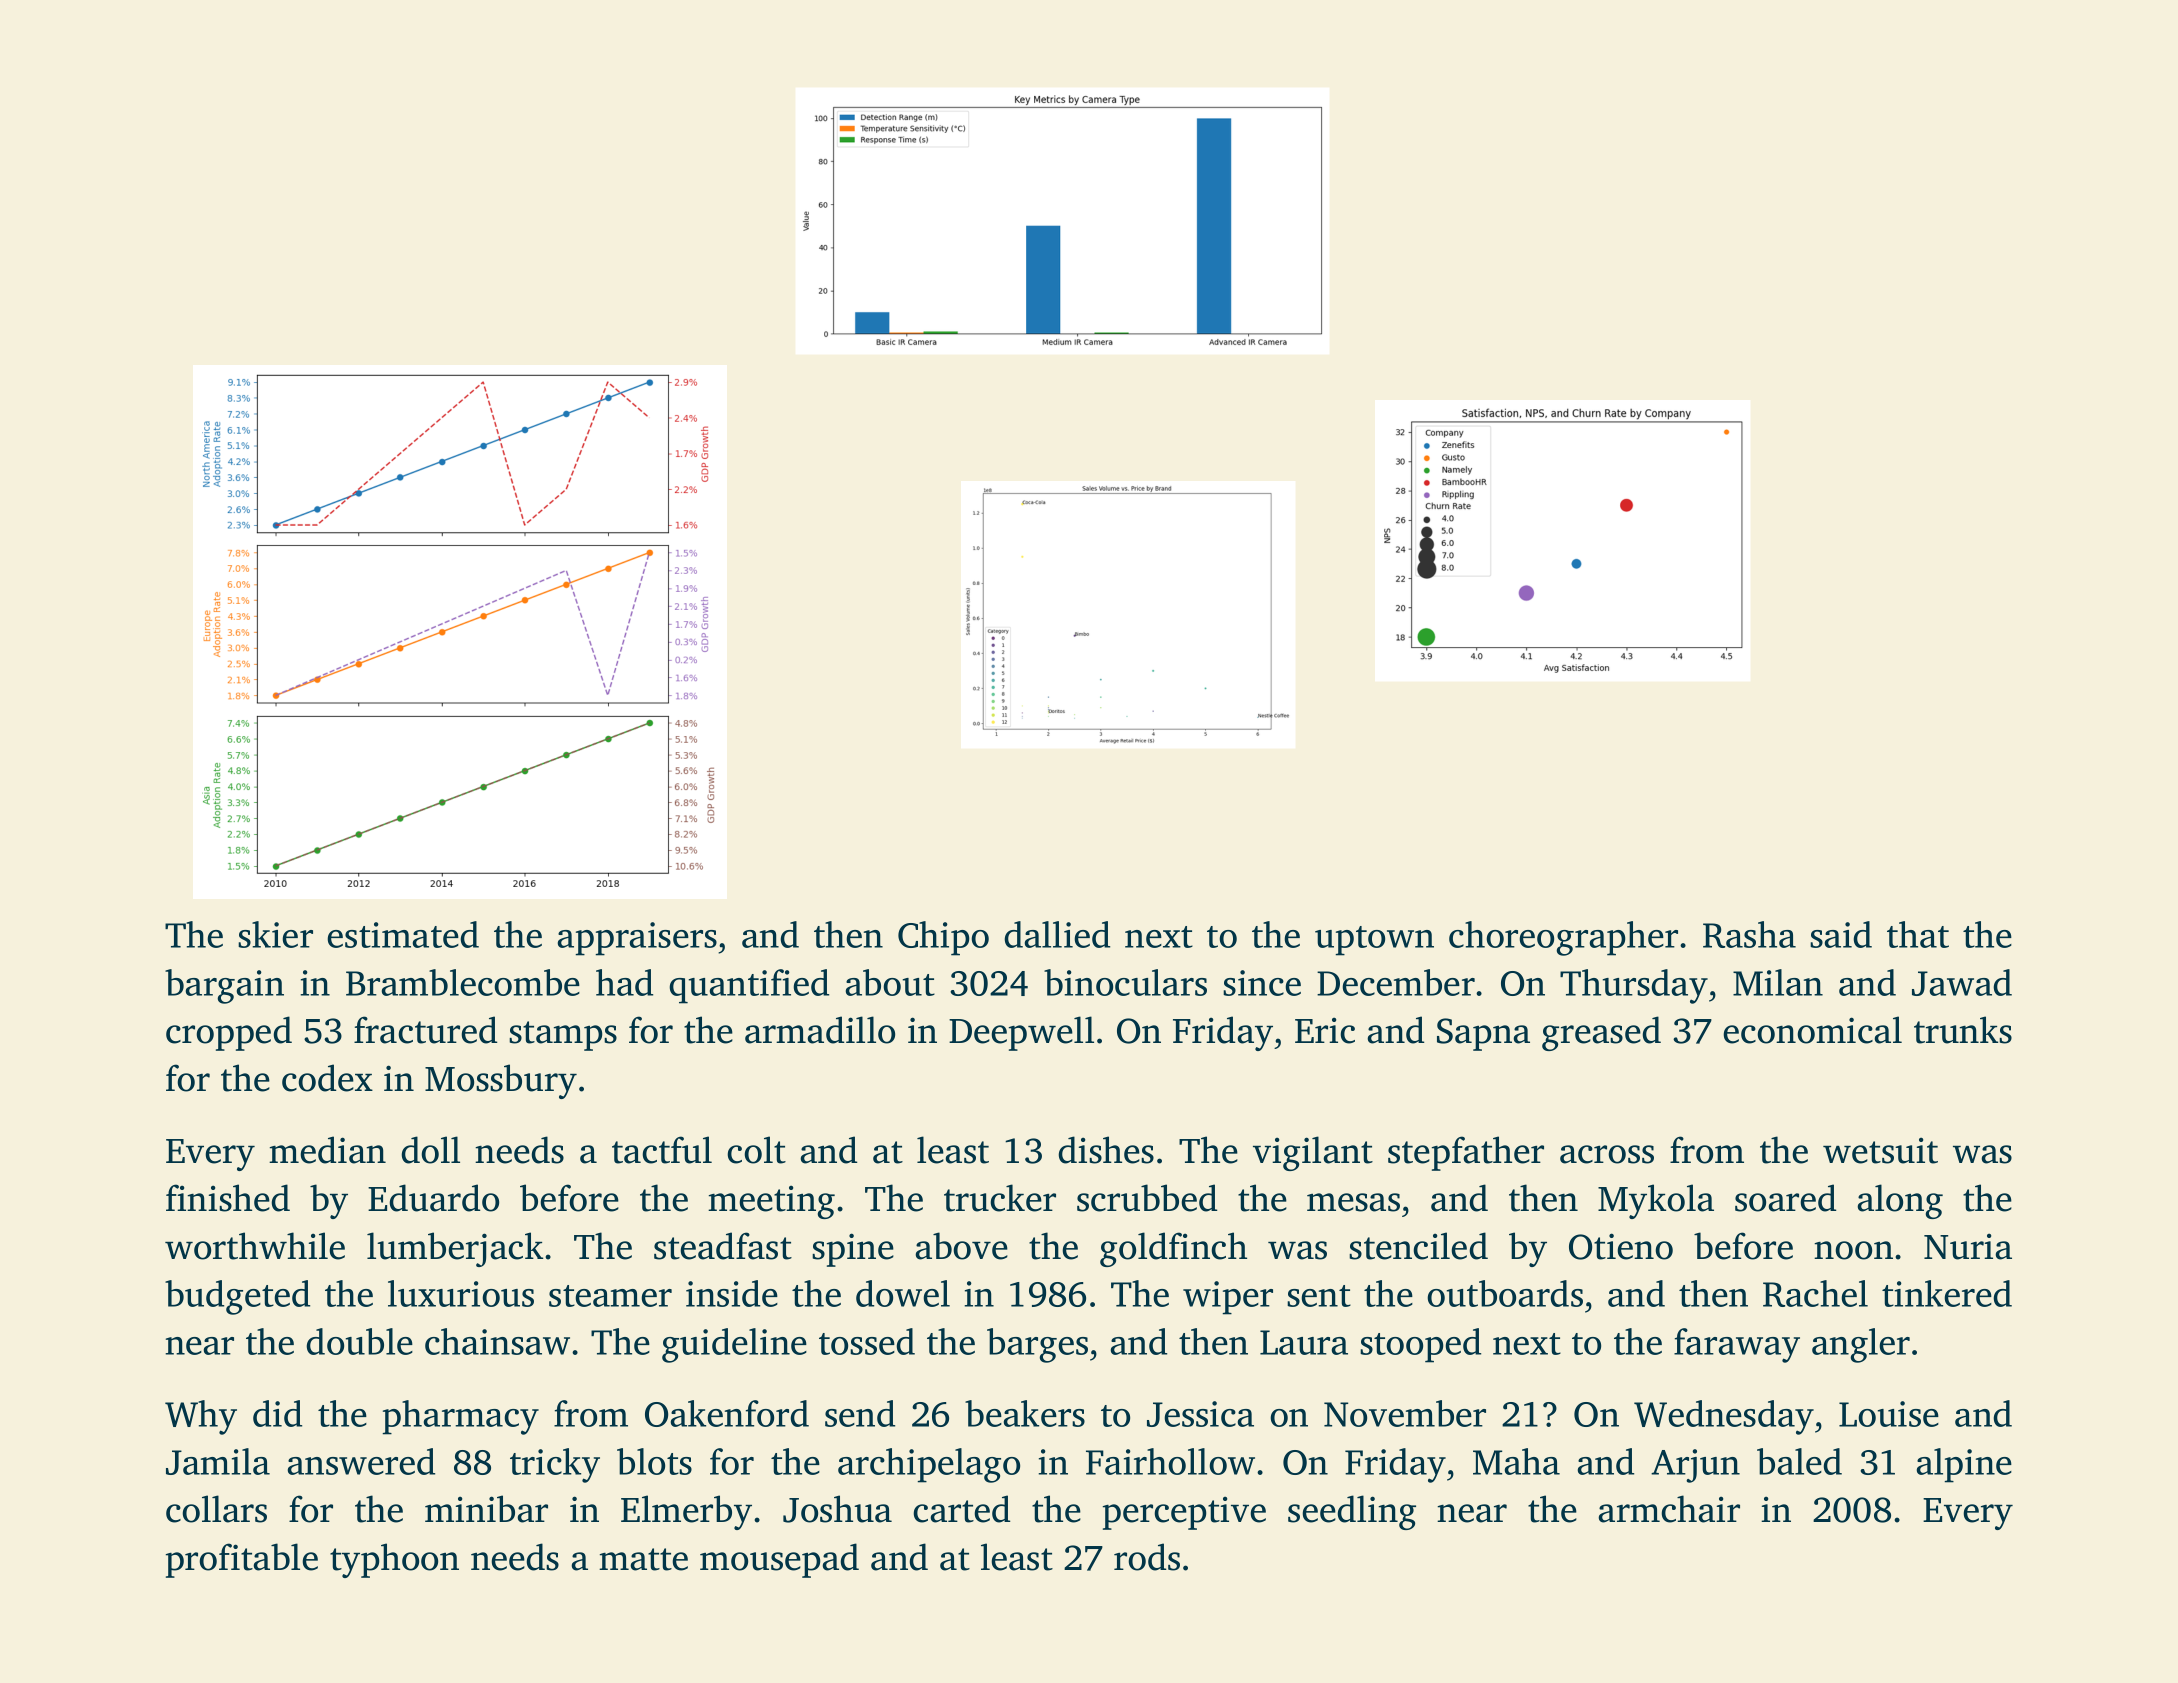 This screenshot has height=1683, width=2178. What do you see at coordinates (275, 934) in the screenshot?
I see `skier` at bounding box center [275, 934].
